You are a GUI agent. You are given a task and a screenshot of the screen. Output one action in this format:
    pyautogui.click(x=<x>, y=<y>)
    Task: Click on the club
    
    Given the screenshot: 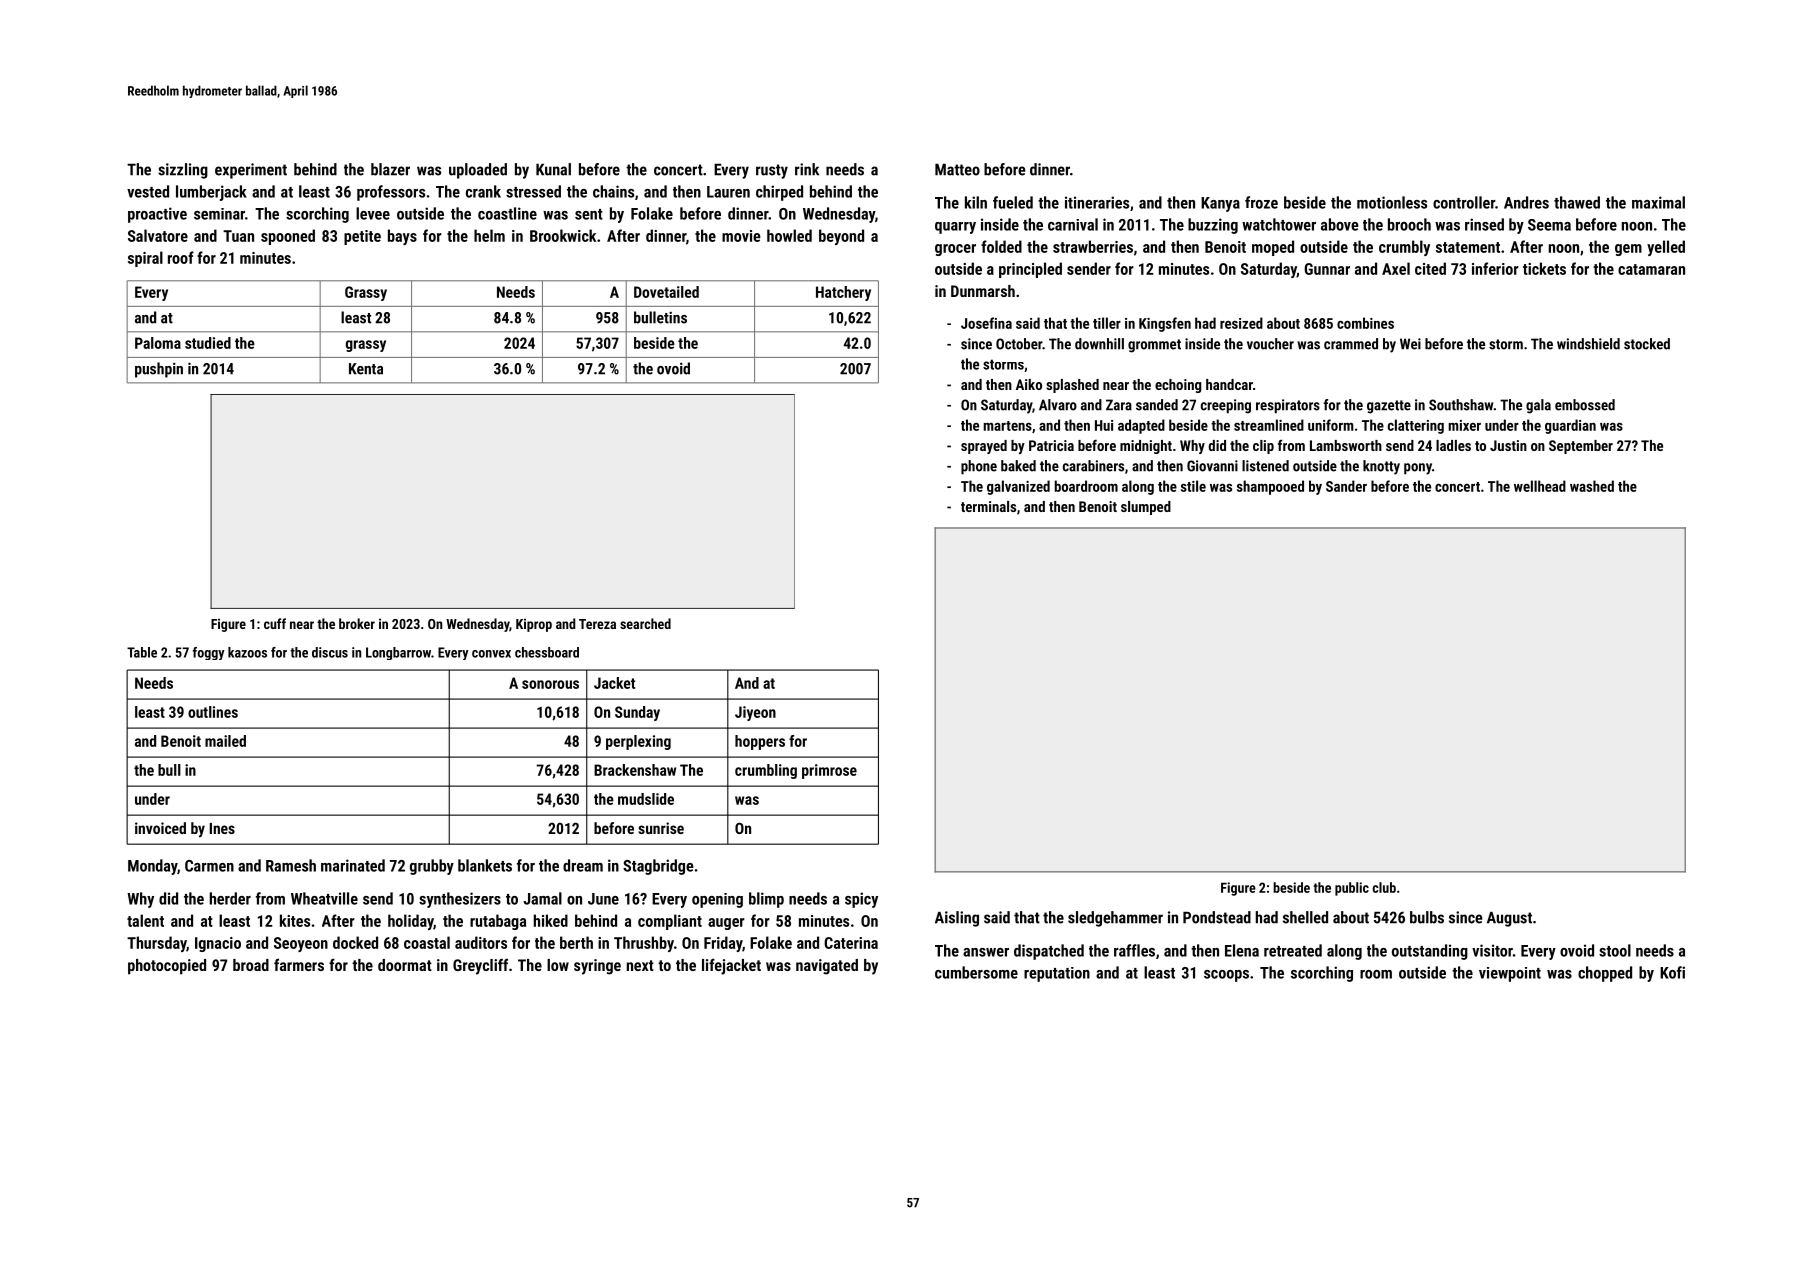 What is the action you would take?
    pyautogui.click(x=1384, y=887)
